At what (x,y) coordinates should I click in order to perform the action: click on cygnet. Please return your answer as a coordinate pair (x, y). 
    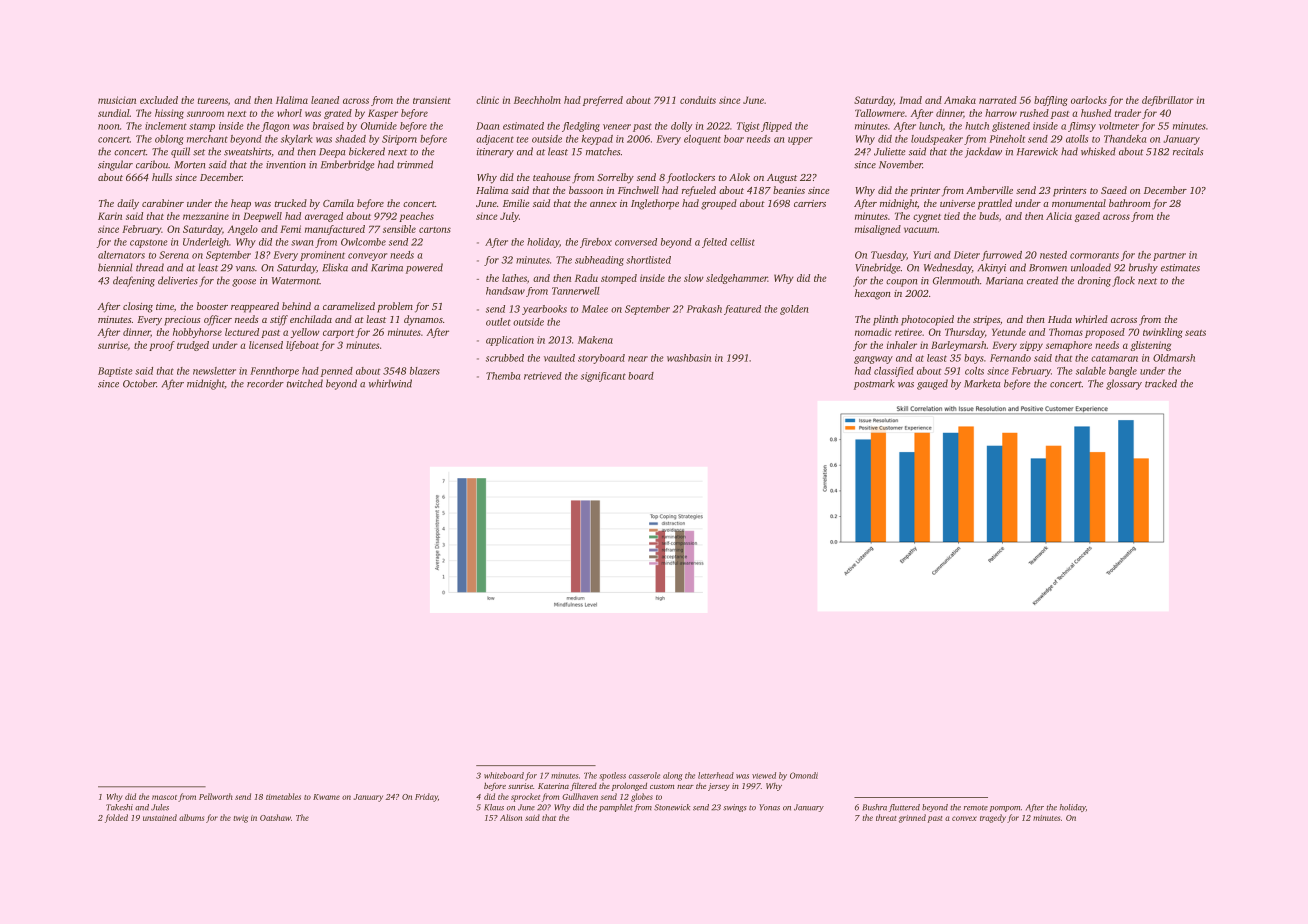
    Looking at the image, I should click on (927, 218).
